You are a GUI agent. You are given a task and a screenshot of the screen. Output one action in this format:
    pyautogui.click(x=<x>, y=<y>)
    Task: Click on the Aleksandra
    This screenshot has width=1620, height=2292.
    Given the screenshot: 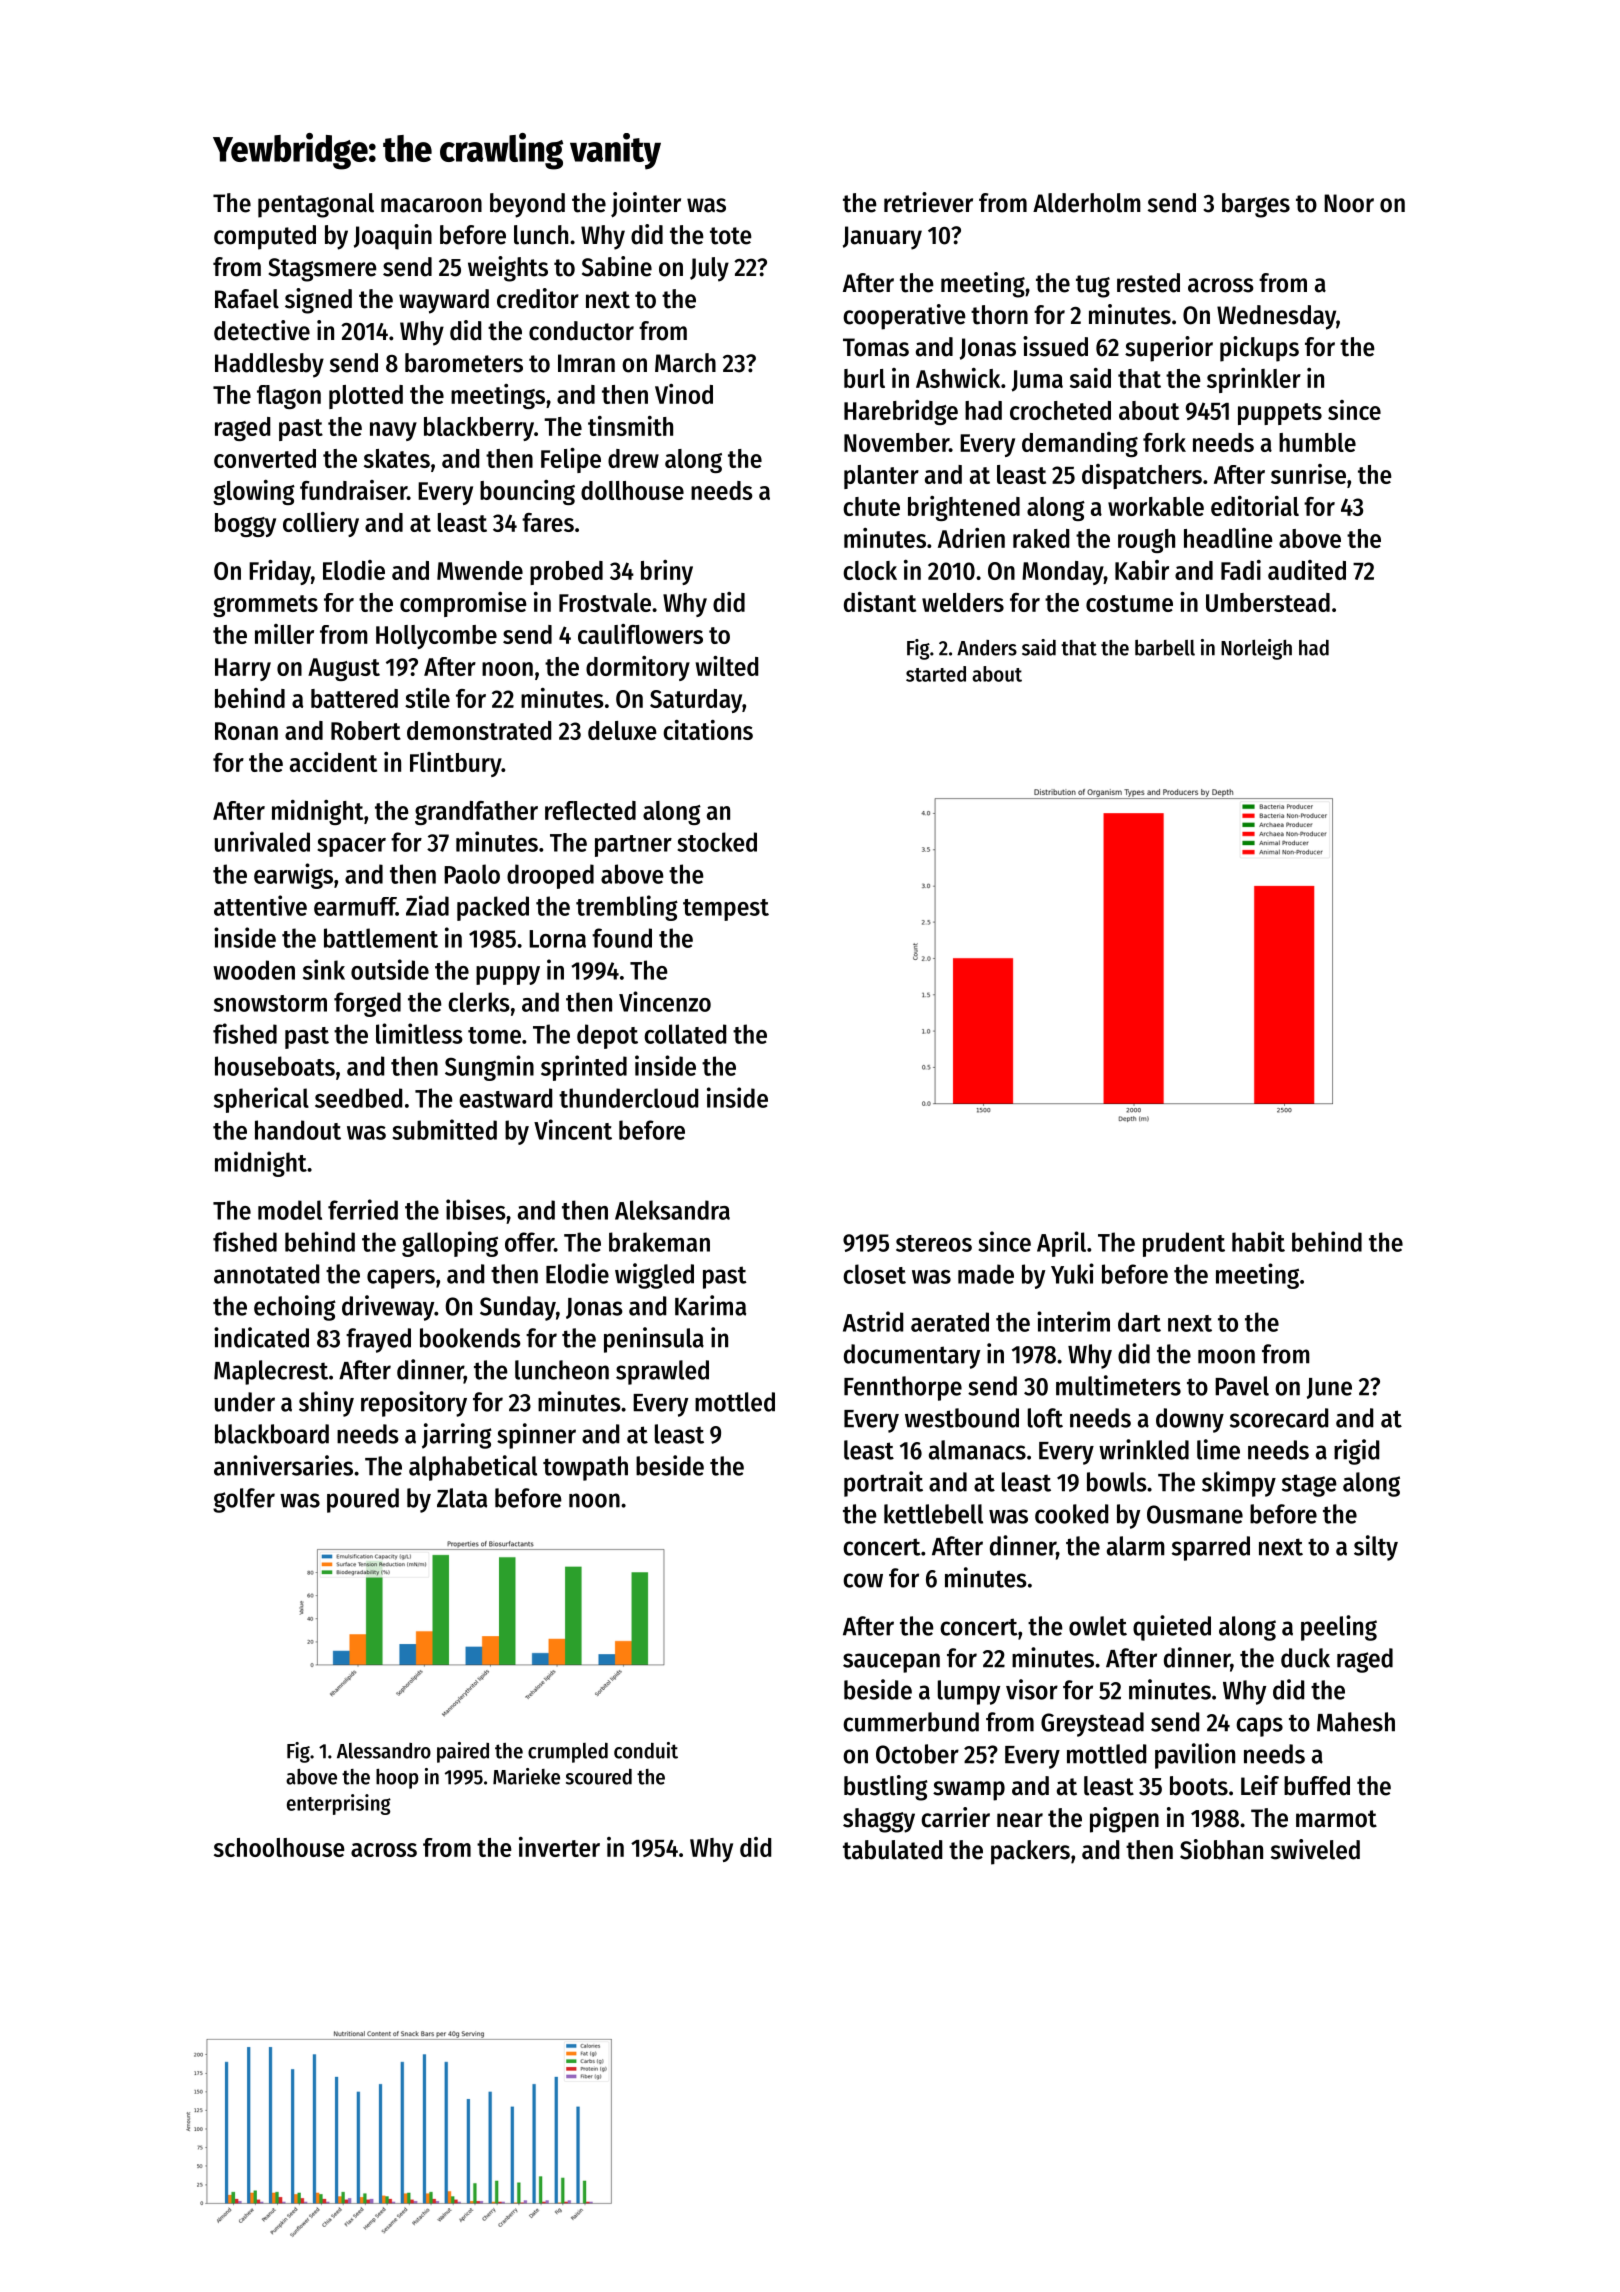 What is the action you would take?
    pyautogui.click(x=672, y=1210)
